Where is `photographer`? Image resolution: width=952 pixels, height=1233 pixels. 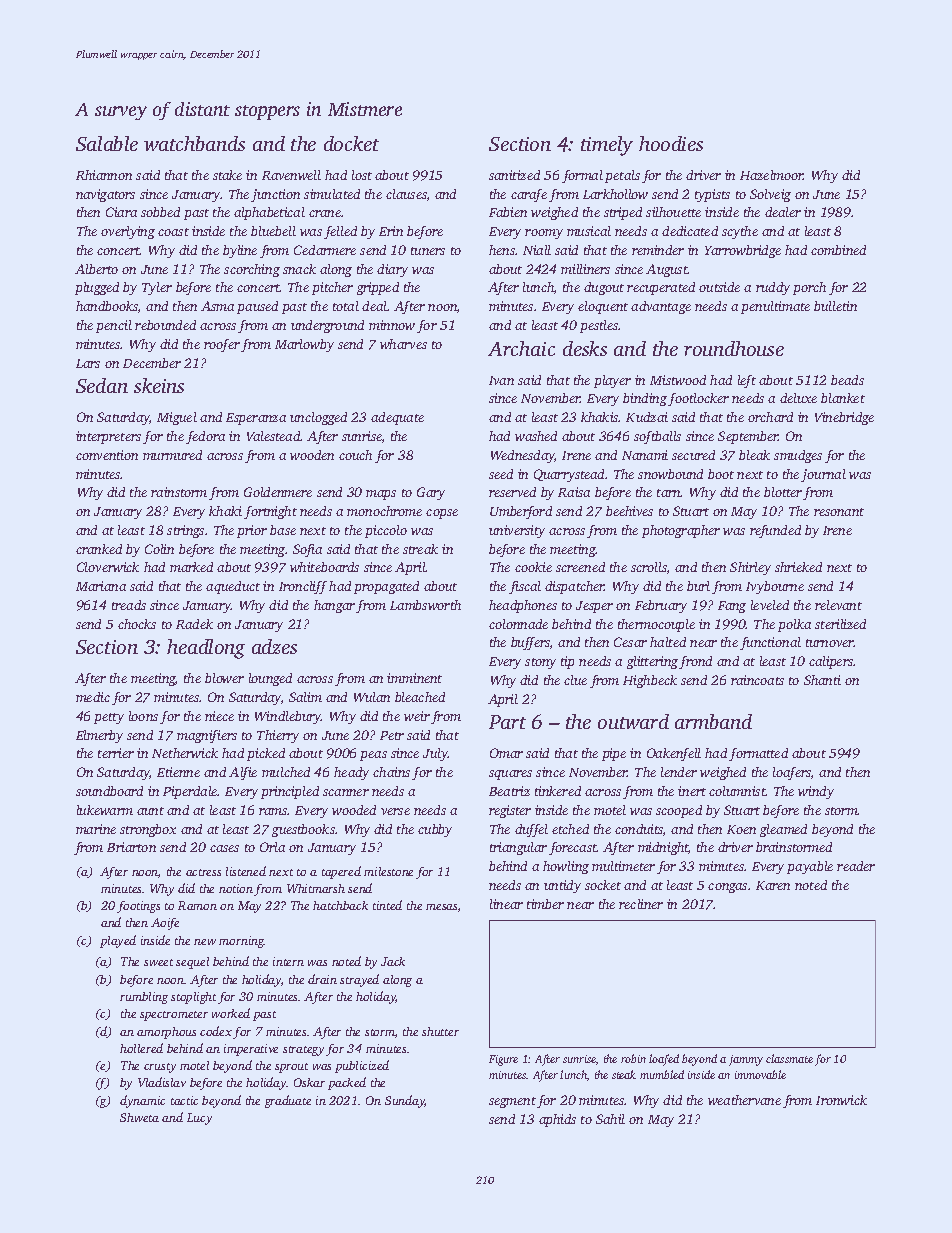 photographer is located at coordinates (681, 531).
